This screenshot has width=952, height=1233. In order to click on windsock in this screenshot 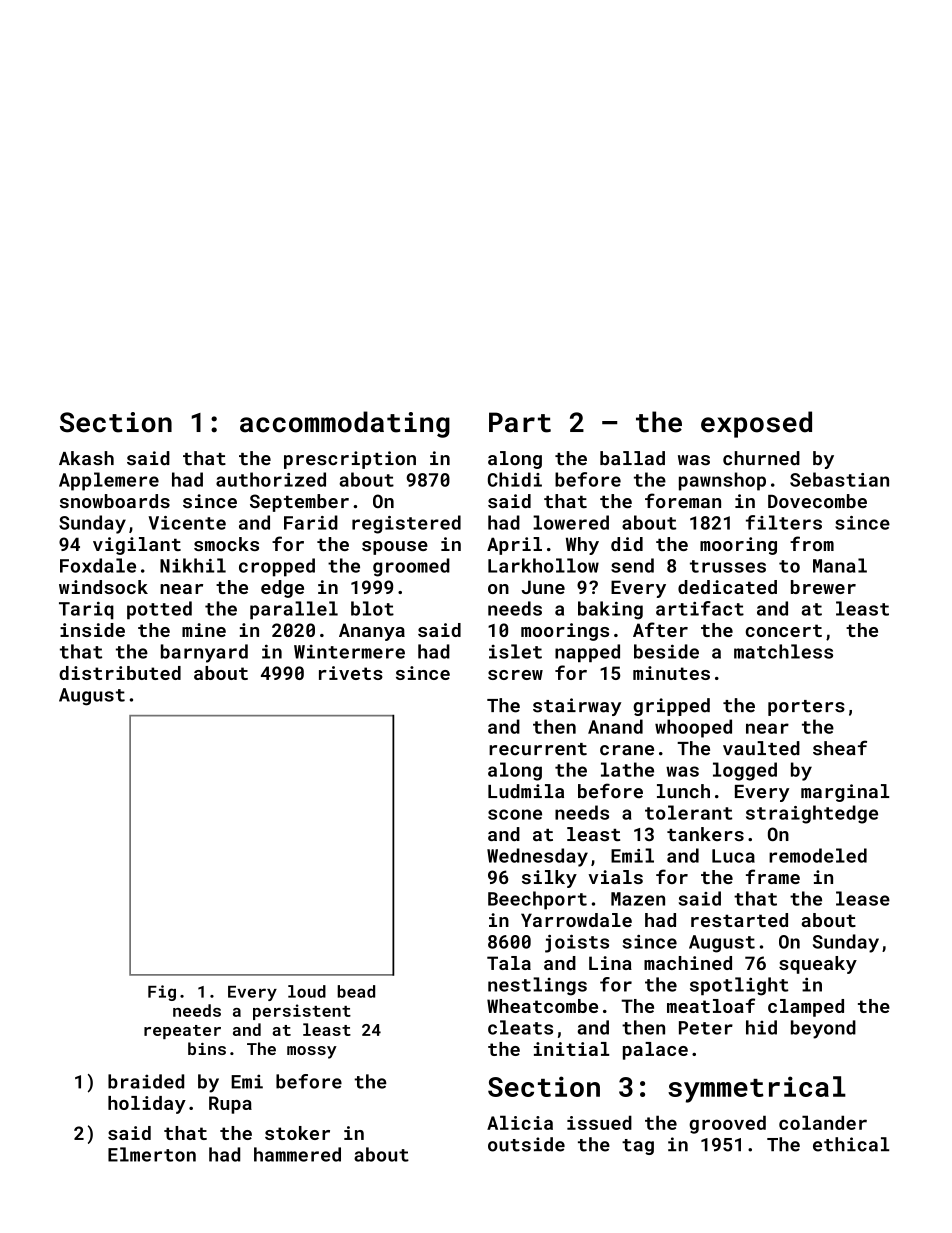, I will do `click(103, 587)`.
